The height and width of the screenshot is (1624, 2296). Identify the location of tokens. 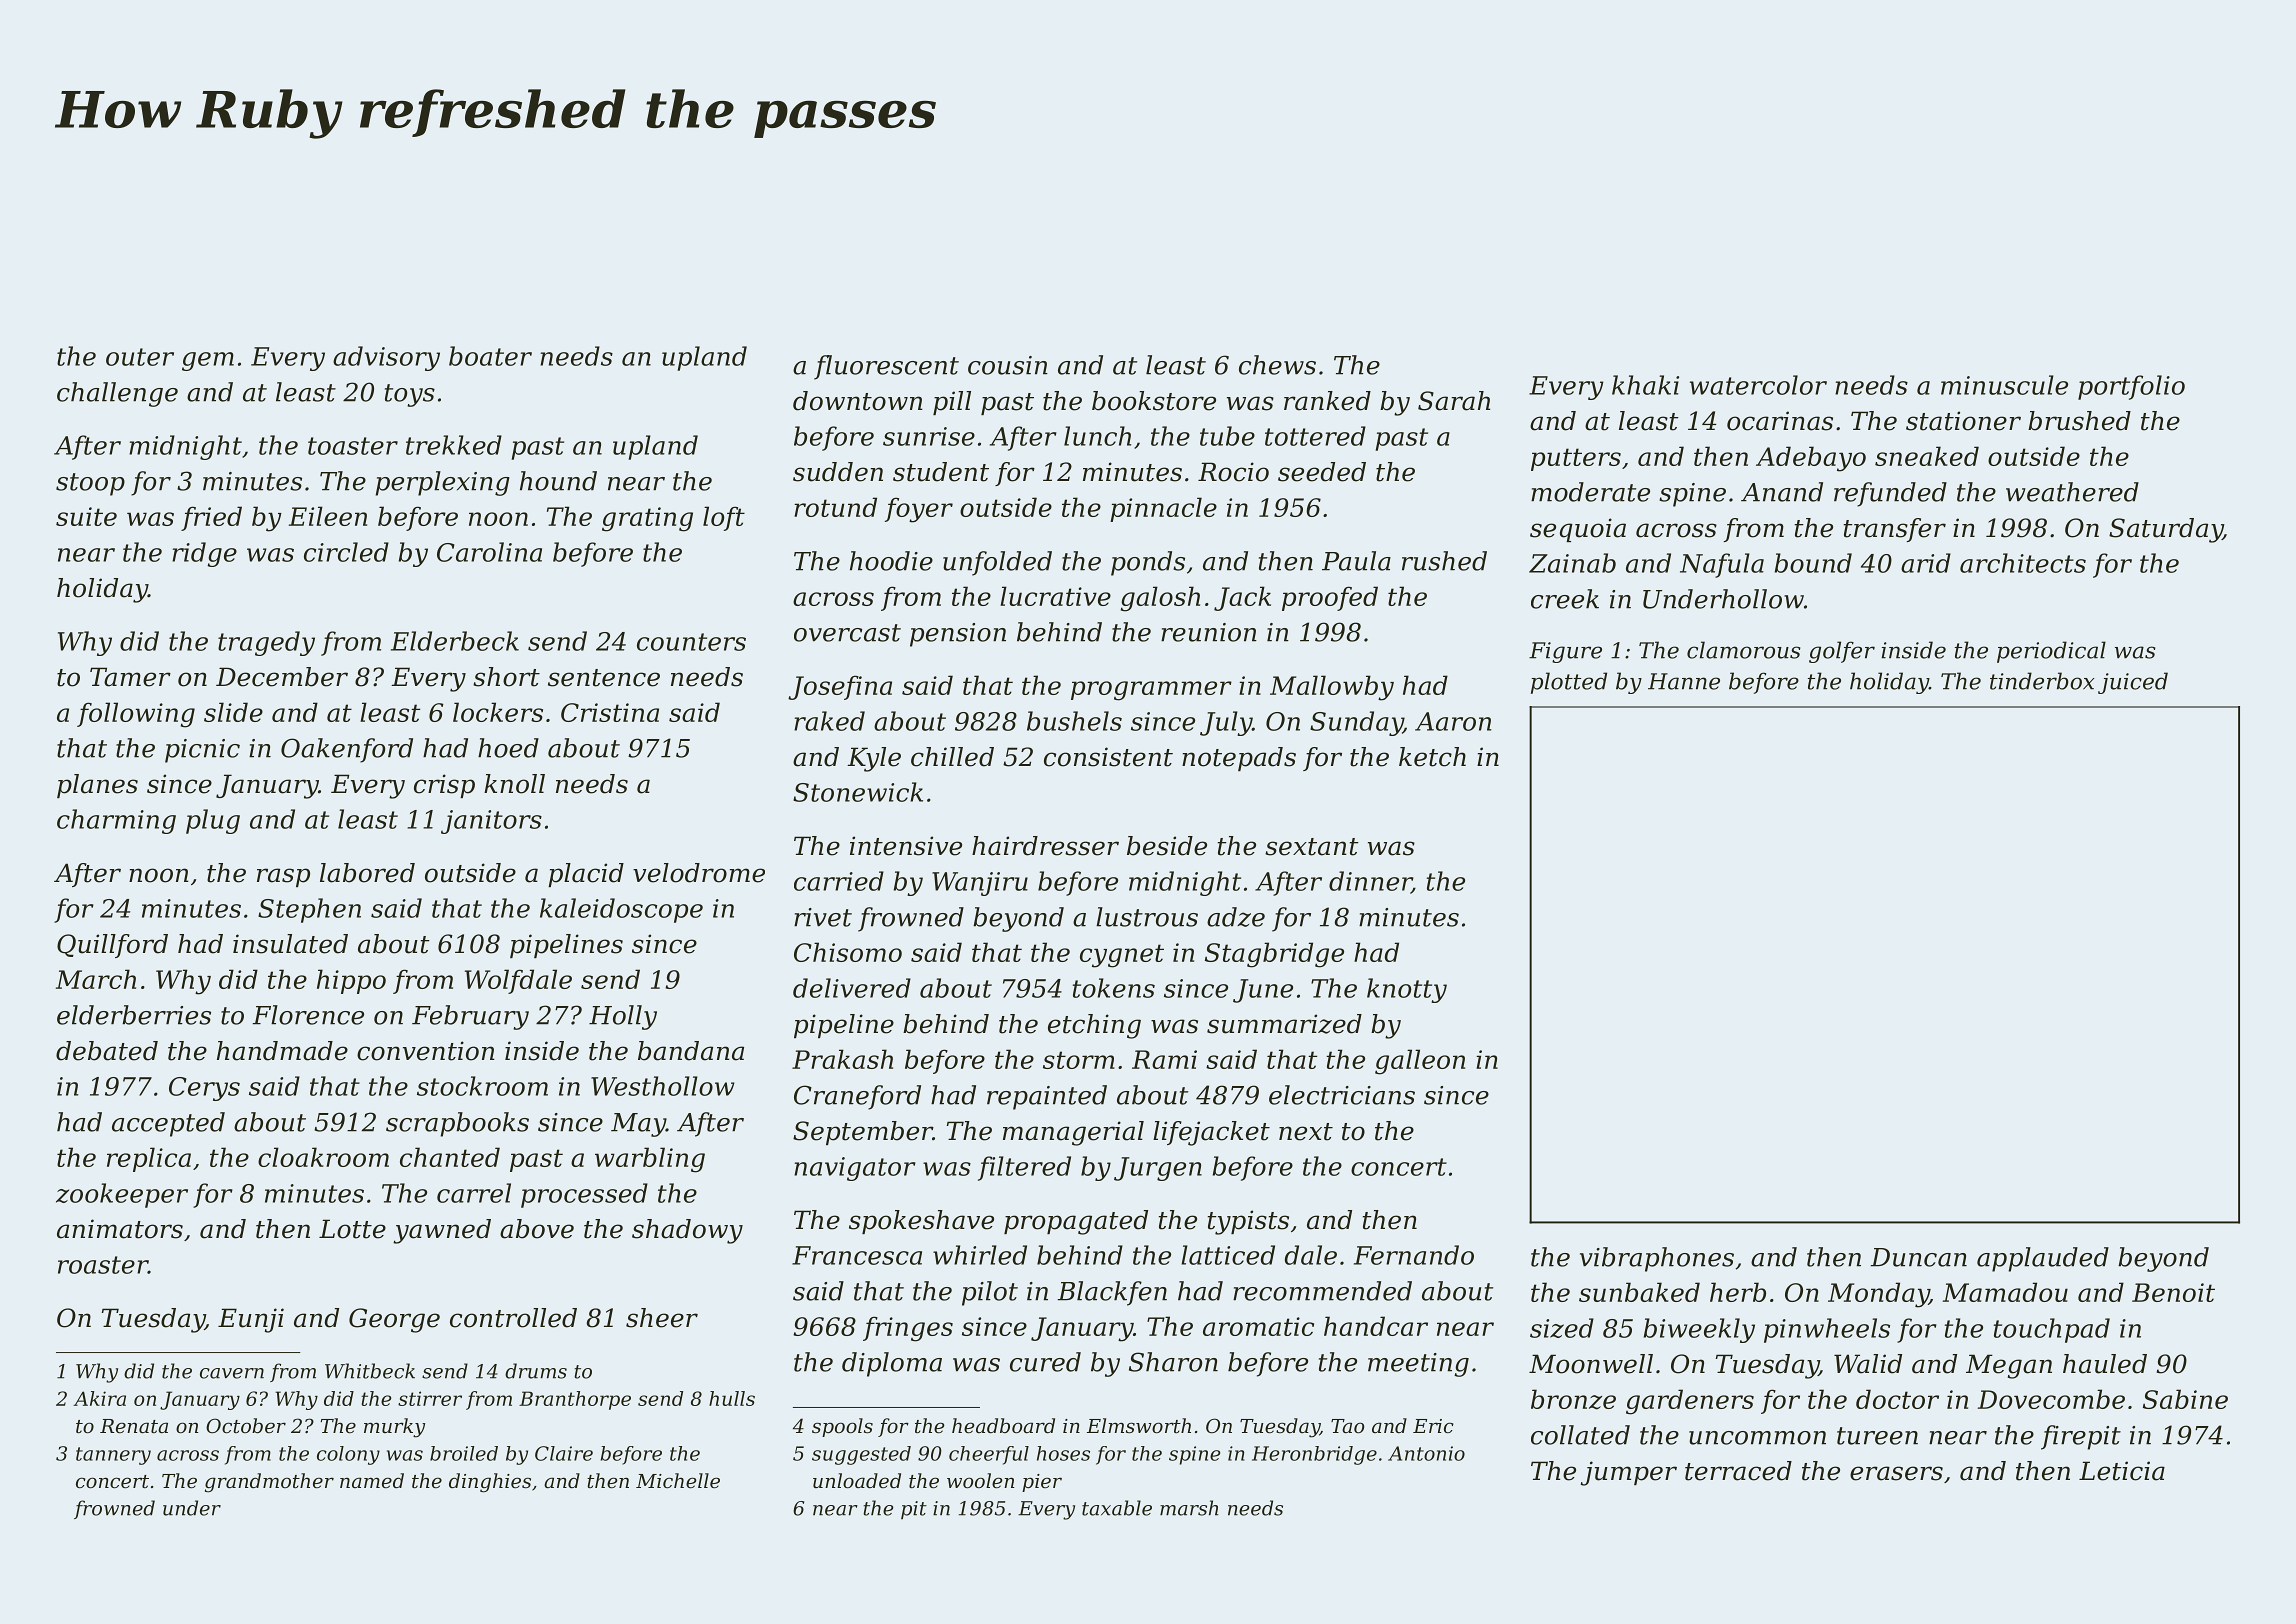
(1114, 988).
